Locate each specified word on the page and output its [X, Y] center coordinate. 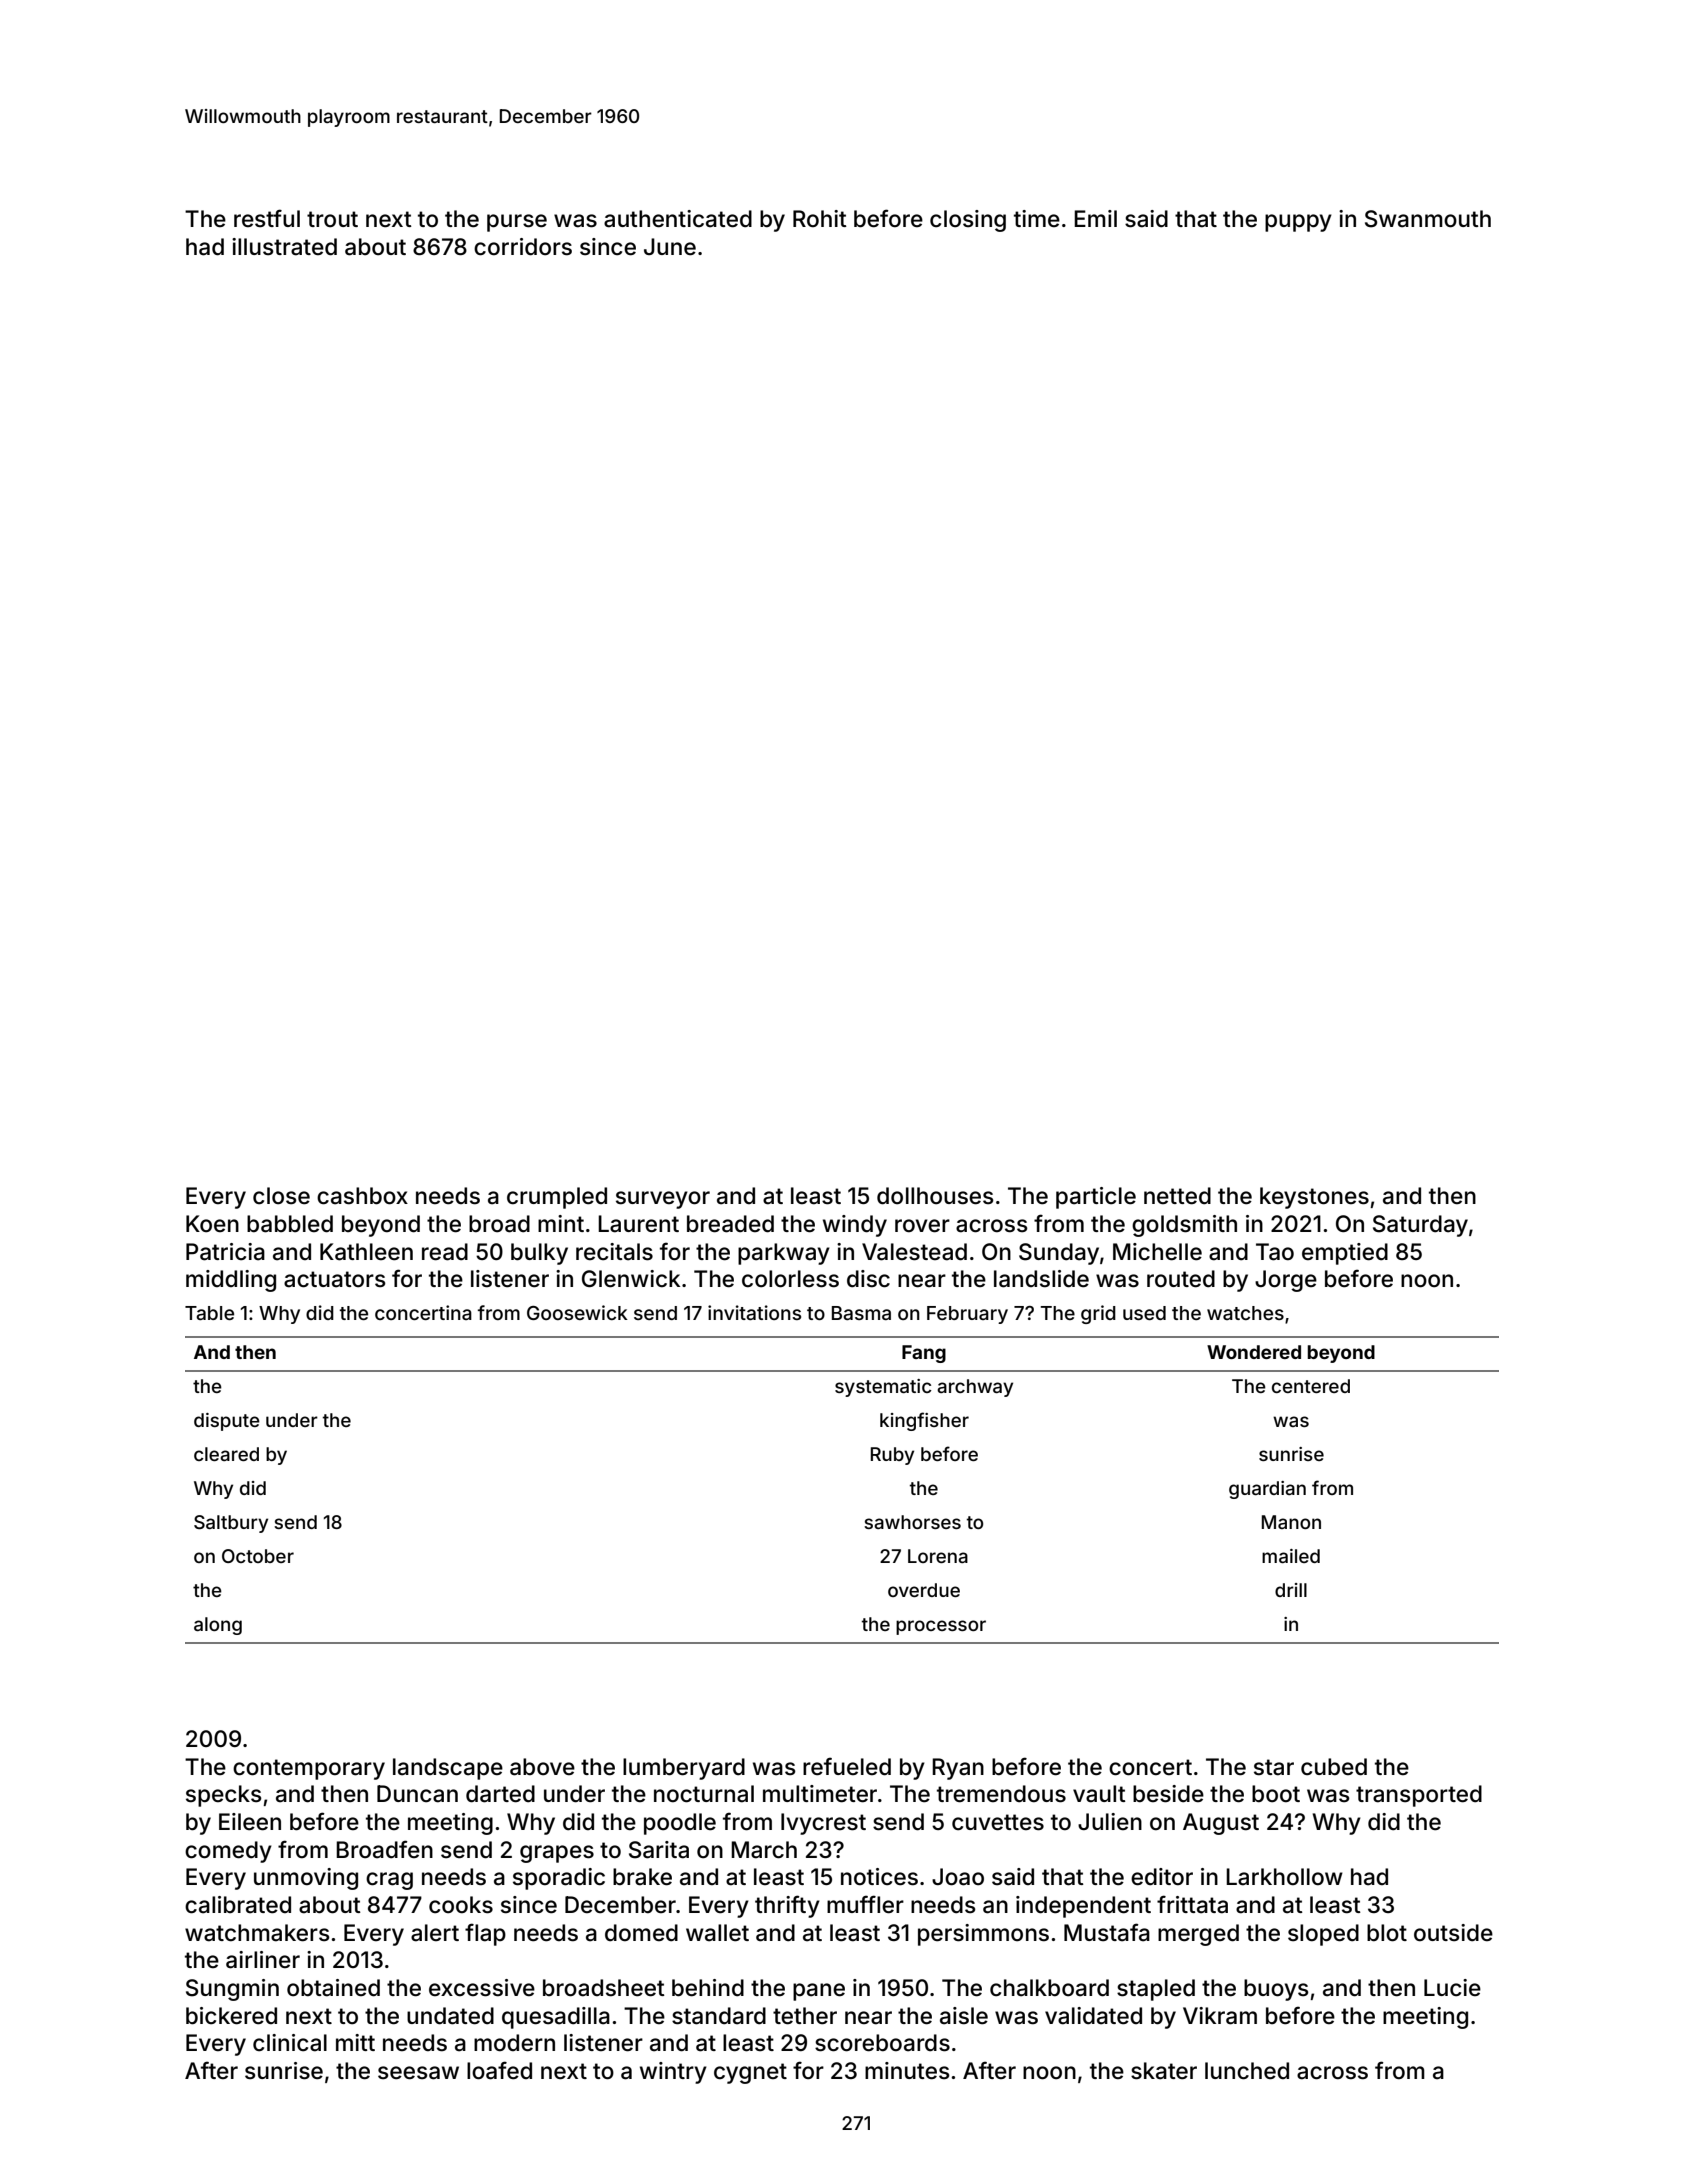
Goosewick [577, 1312]
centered [1311, 1386]
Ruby [892, 1456]
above [542, 1767]
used [1144, 1313]
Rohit [820, 219]
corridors [523, 247]
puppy [1298, 223]
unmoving [306, 1879]
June [670, 247]
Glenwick [631, 1279]
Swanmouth [1428, 219]
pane [819, 1992]
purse [517, 223]
